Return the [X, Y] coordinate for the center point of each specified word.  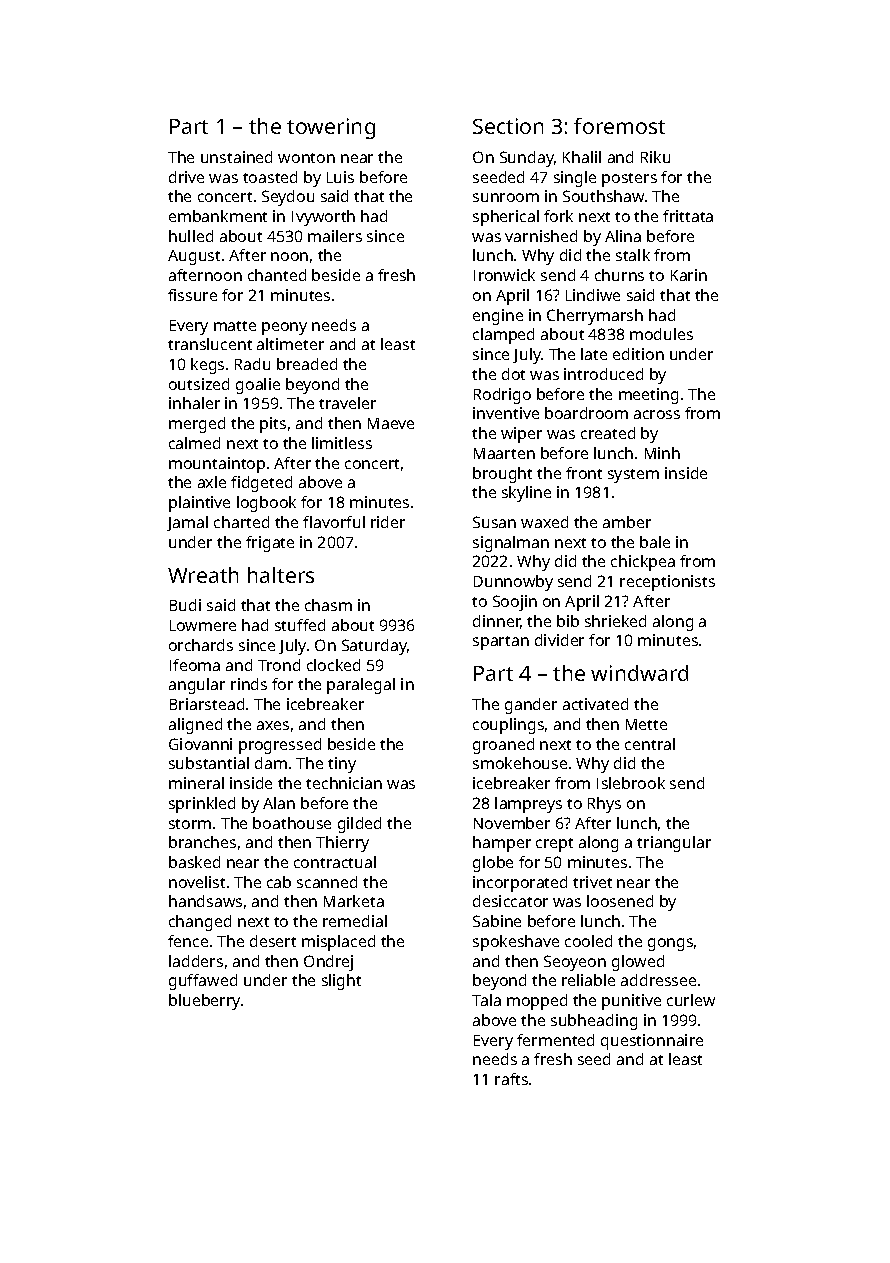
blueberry [204, 1002]
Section [508, 126]
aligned [195, 726]
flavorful [334, 522]
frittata [688, 216]
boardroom [586, 413]
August [194, 257]
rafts [511, 1079]
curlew [691, 1000]
